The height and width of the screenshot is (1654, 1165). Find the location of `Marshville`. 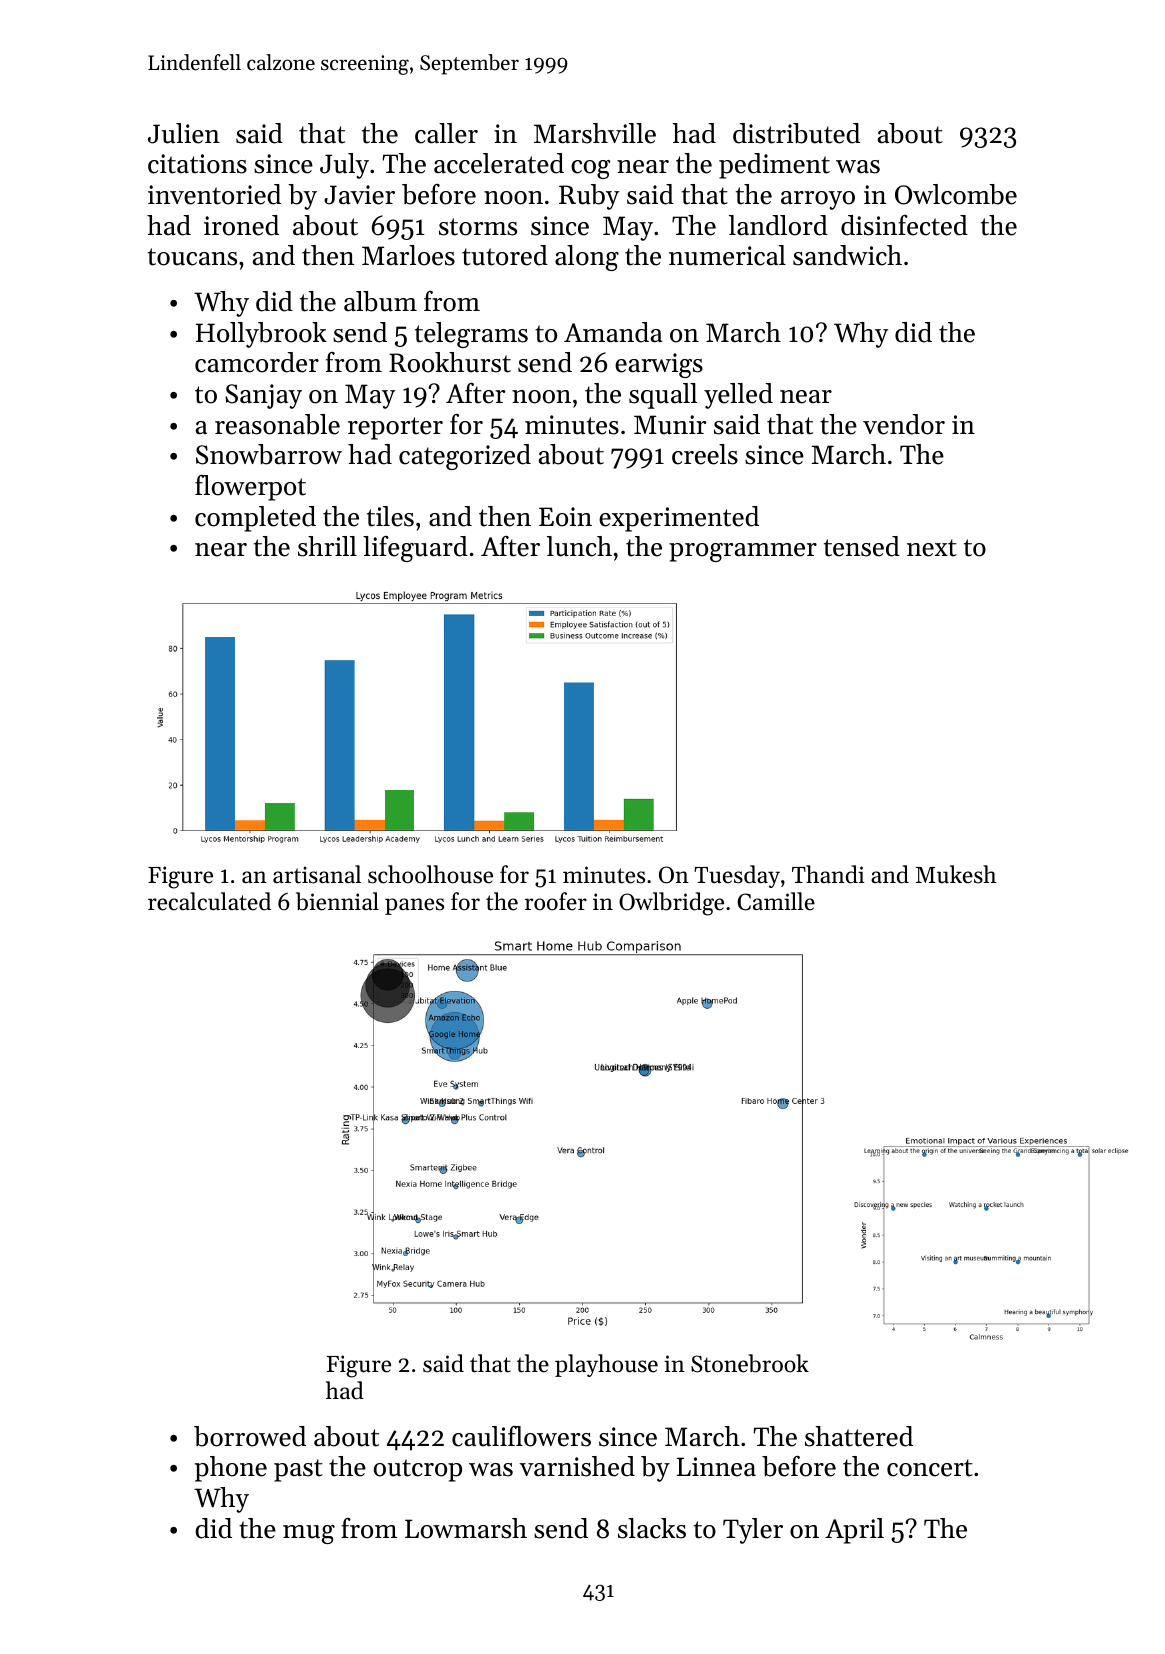

Marshville is located at coordinates (595, 133).
